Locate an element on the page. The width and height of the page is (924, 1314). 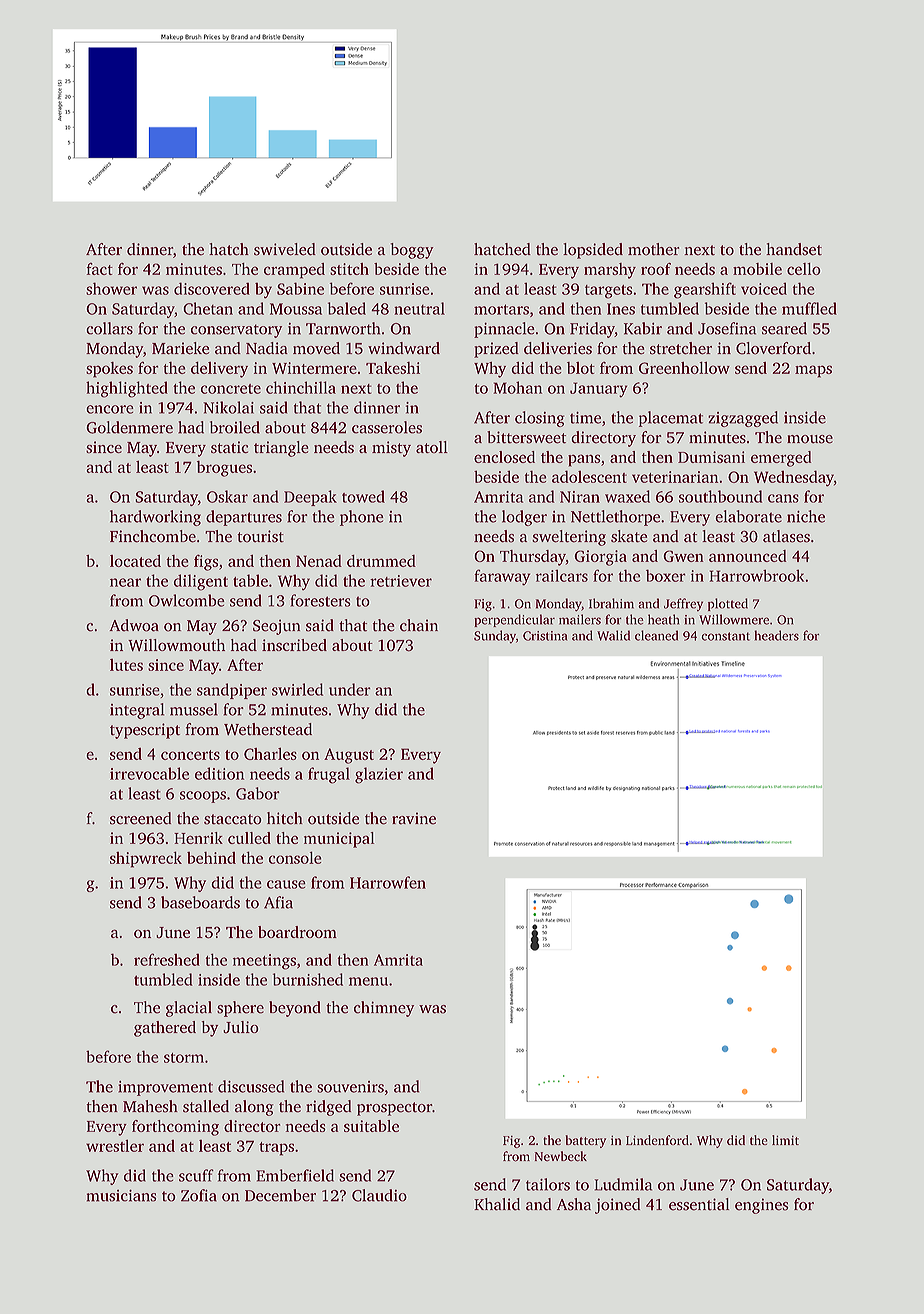
Harrowfen is located at coordinates (388, 882).
